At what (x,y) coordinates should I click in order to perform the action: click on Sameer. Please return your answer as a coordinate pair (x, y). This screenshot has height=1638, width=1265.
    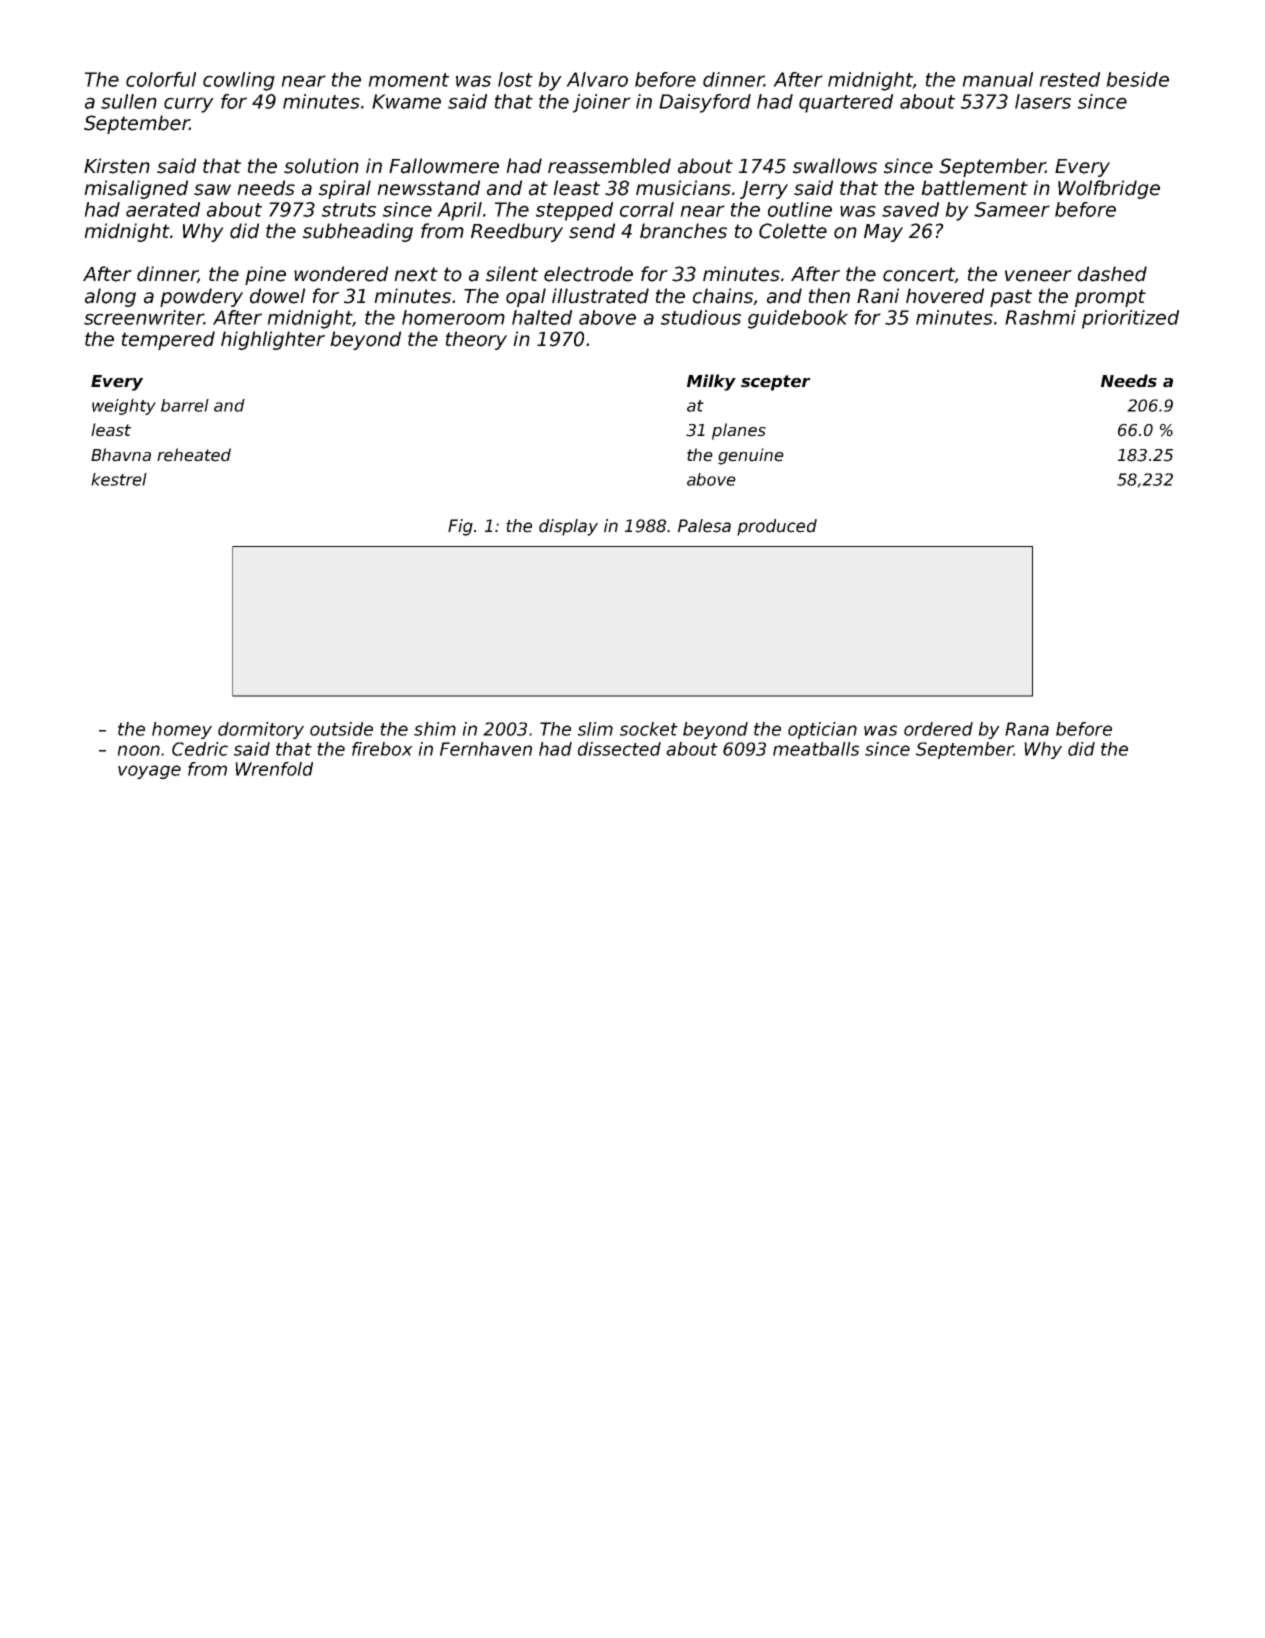
    Looking at the image, I should click on (1012, 209).
